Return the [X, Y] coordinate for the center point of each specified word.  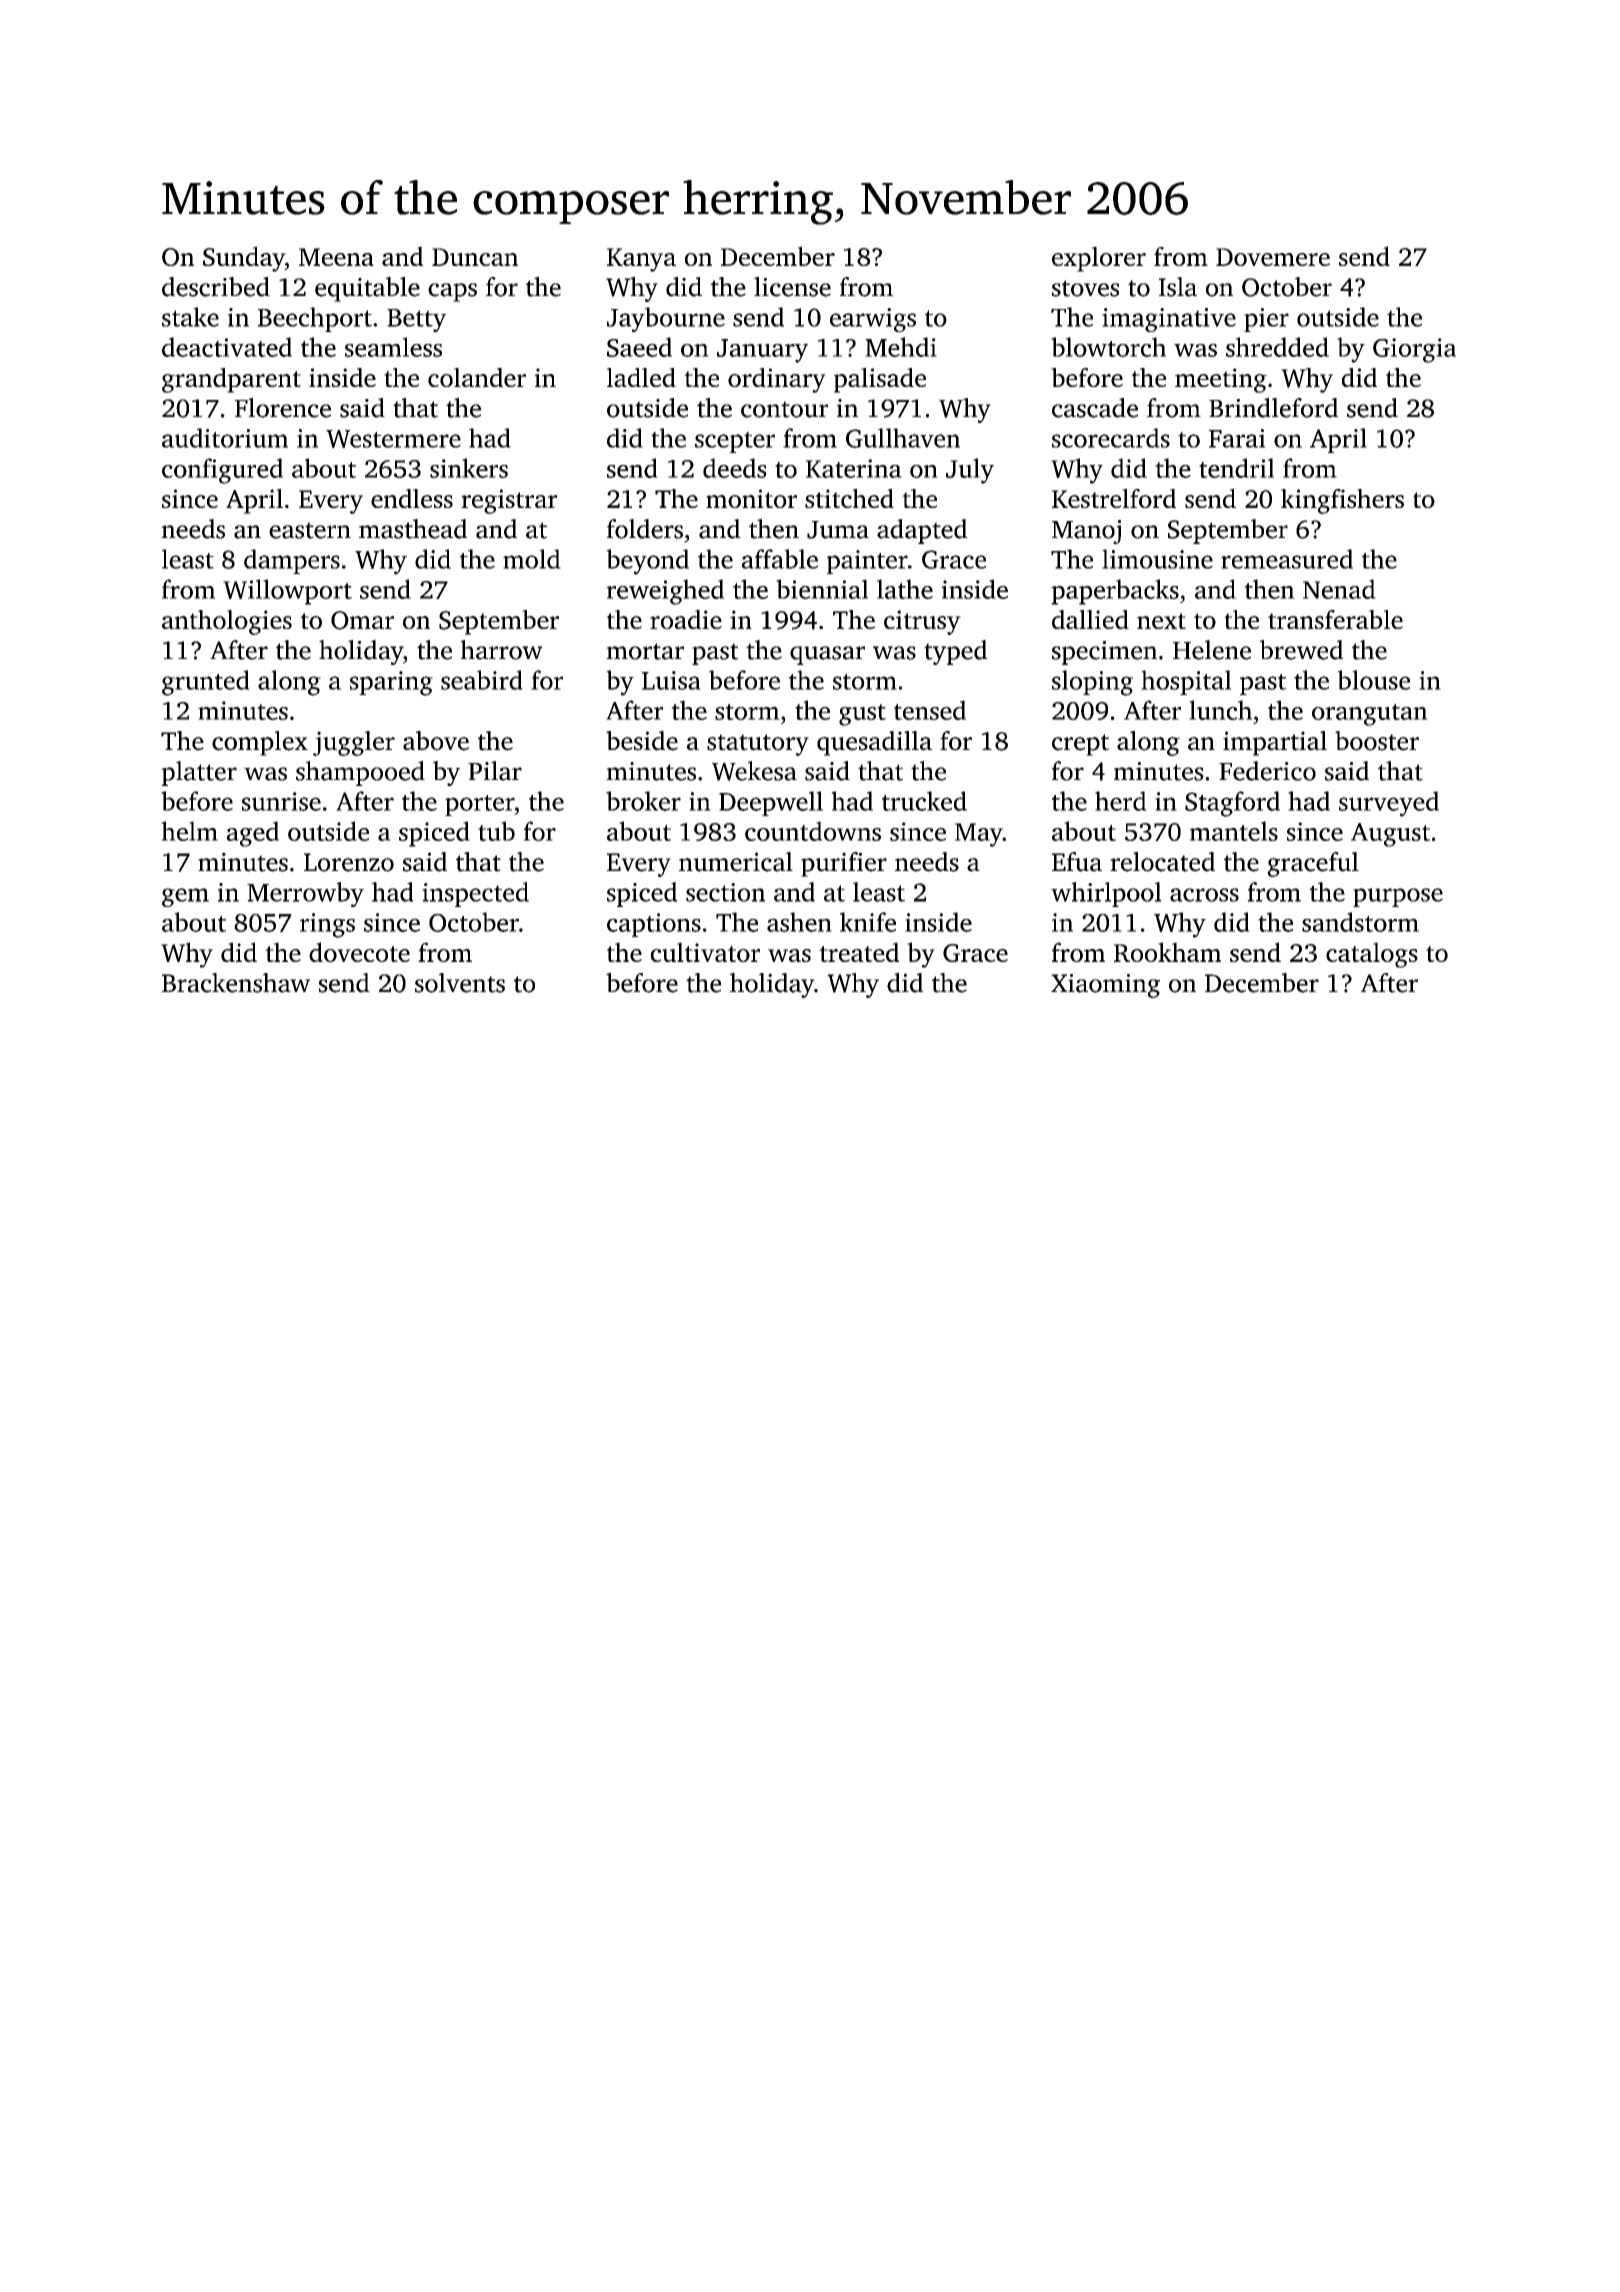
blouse [1373, 680]
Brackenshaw [236, 983]
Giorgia [1414, 350]
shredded [1277, 347]
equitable [367, 289]
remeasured [1287, 559]
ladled [641, 377]
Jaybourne [666, 319]
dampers [292, 561]
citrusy [922, 622]
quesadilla [874, 743]
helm [189, 831]
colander [477, 377]
